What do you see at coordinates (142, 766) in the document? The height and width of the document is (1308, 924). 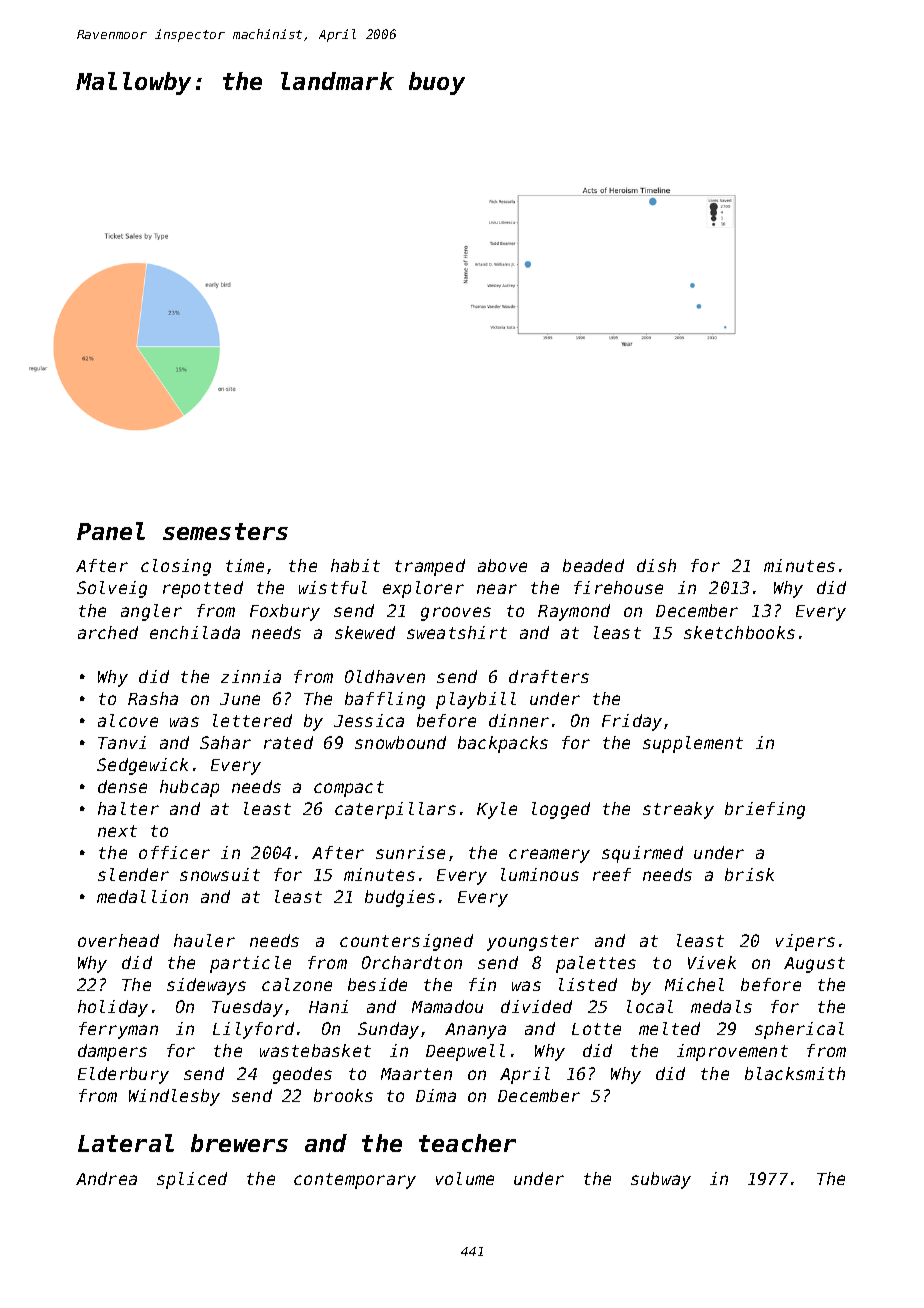 I see `Sedgewick` at bounding box center [142, 766].
